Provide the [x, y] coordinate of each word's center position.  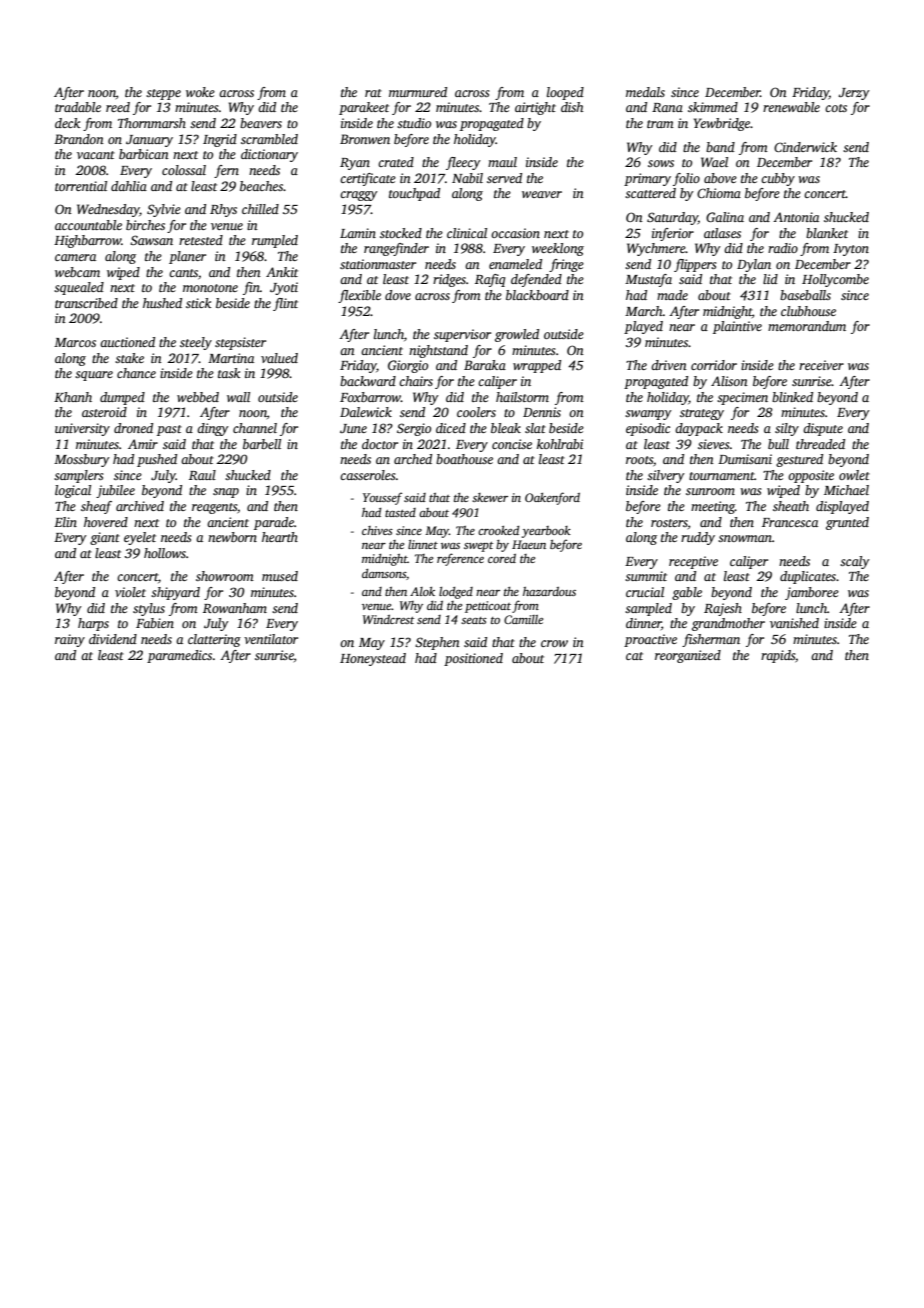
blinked [792, 397]
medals [645, 92]
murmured [418, 92]
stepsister [240, 343]
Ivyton [851, 250]
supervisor [462, 335]
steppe [163, 94]
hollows [165, 553]
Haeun [529, 544]
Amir [143, 444]
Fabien [155, 623]
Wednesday [108, 210]
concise [512, 444]
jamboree [812, 593]
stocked [401, 233]
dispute [823, 429]
